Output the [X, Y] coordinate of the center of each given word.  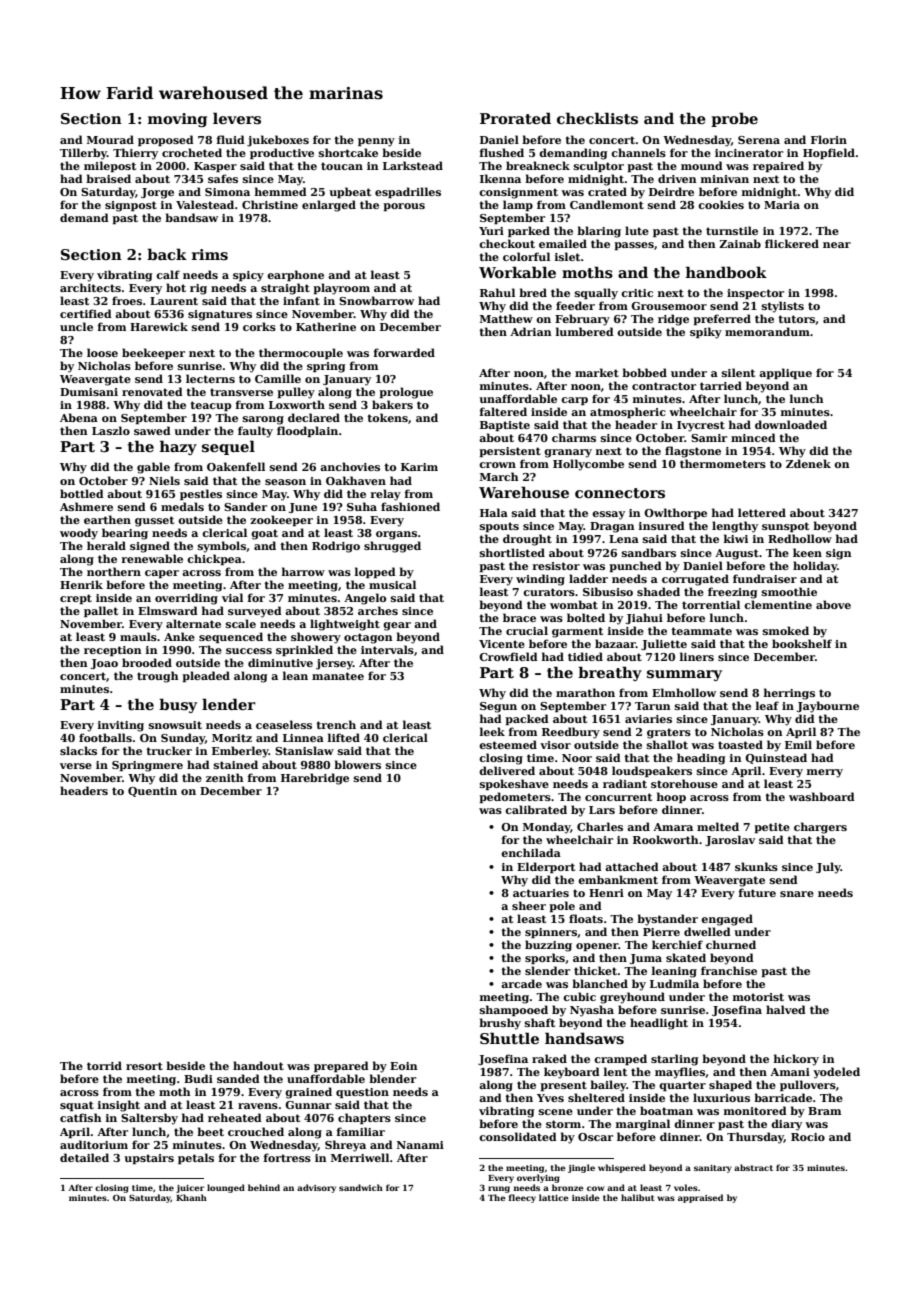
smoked [786, 630]
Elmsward [168, 610]
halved [786, 1009]
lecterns [210, 378]
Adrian [531, 331]
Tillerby [83, 154]
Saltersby [149, 1119]
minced [753, 437]
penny [376, 142]
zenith [225, 777]
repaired [778, 166]
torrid [104, 1065]
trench [336, 724]
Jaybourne [828, 707]
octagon [368, 638]
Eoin [404, 1066]
